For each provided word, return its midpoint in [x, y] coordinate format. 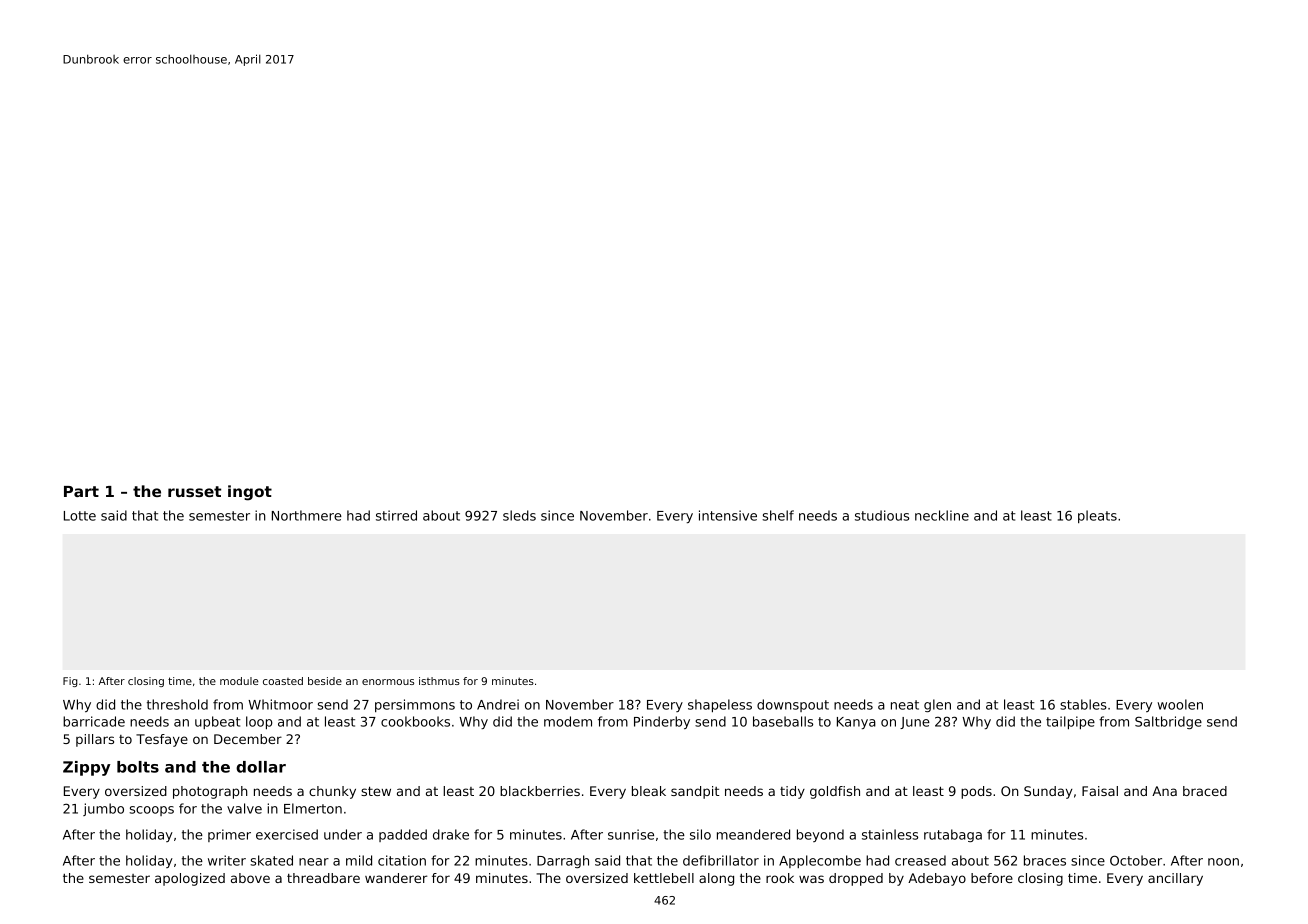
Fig [70, 682]
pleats [1097, 516]
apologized [190, 879]
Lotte [80, 516]
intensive [728, 515]
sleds [519, 515]
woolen [1180, 704]
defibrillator [721, 860]
